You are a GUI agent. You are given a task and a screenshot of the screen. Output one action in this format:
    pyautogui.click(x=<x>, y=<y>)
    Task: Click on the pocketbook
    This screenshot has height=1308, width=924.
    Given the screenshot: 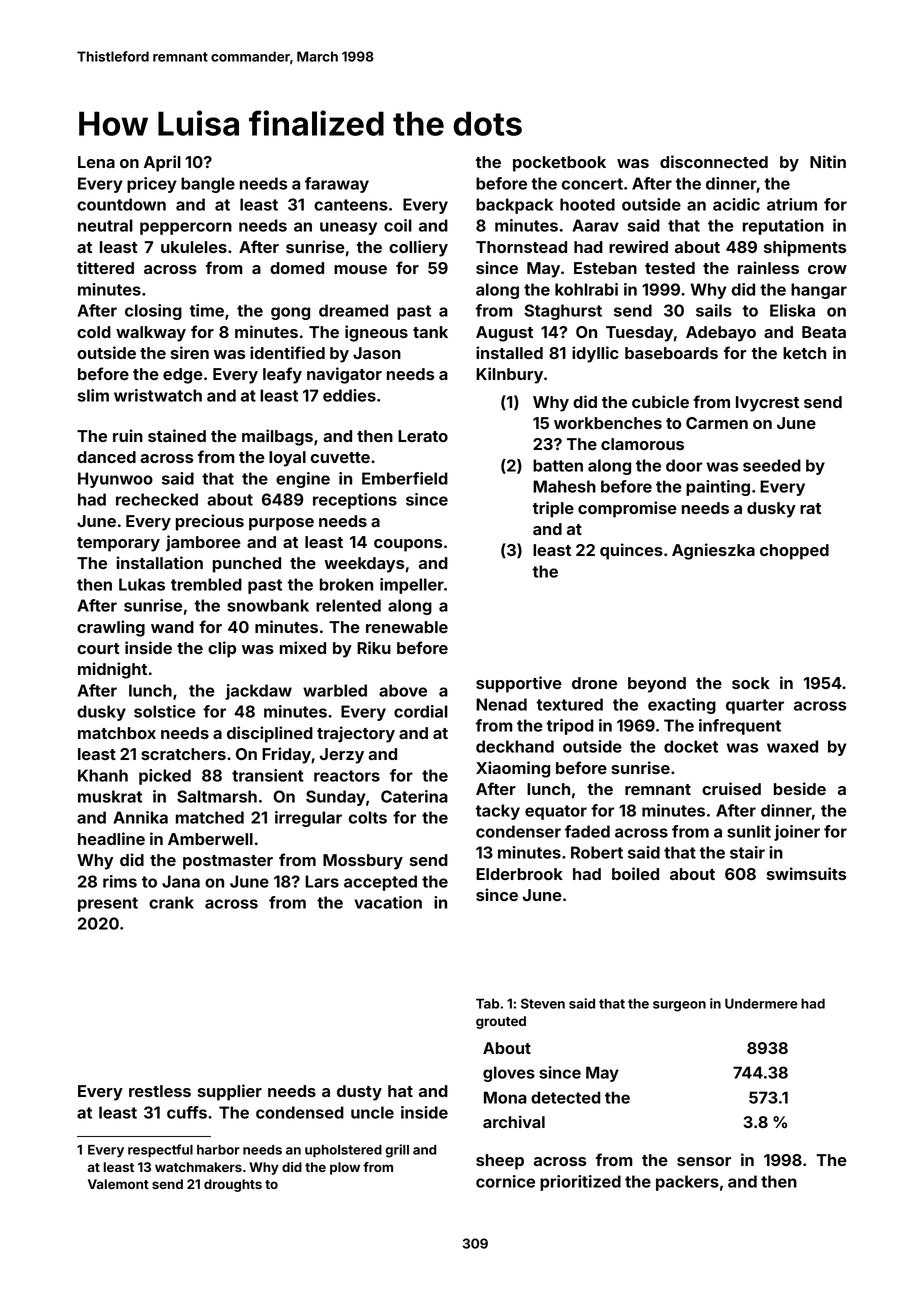 What is the action you would take?
    pyautogui.click(x=559, y=164)
